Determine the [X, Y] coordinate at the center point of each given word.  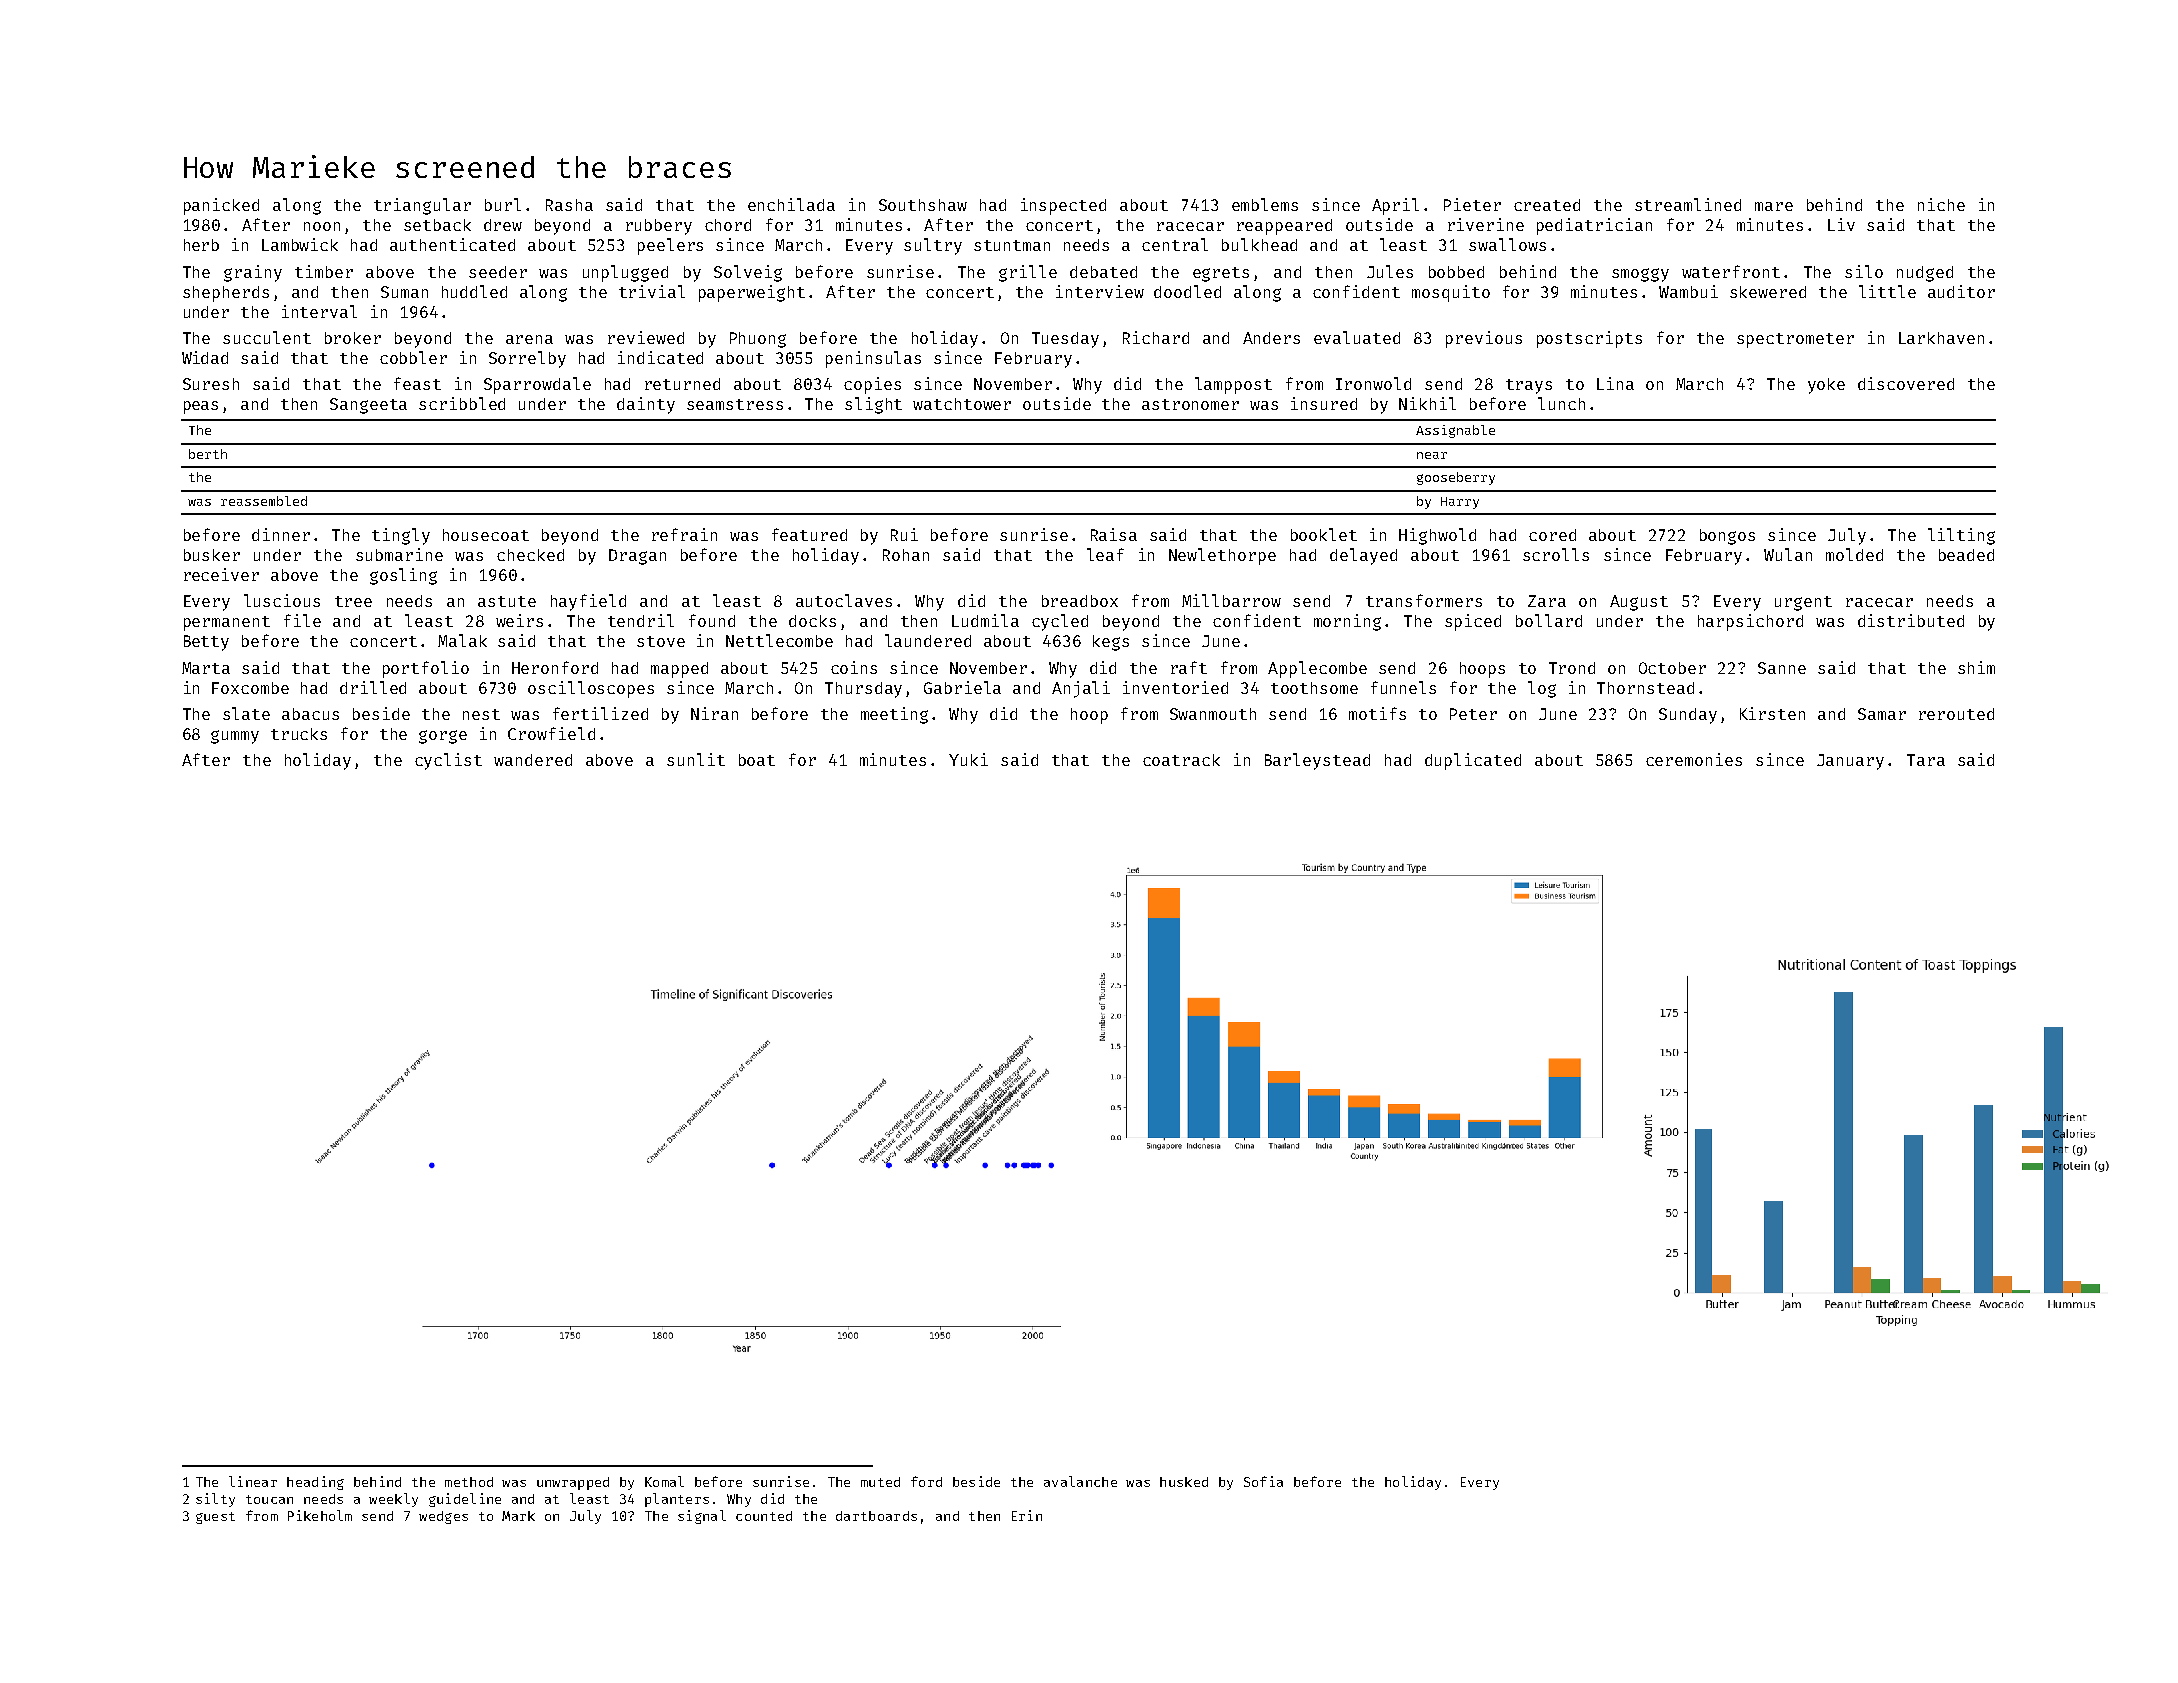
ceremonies [1694, 759]
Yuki [968, 759]
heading [315, 1483]
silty [215, 1500]
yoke [1826, 386]
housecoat [486, 535]
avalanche [1080, 1481]
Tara [1926, 760]
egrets [1221, 274]
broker [353, 338]
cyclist [448, 761]
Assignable [1455, 431]
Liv [1841, 224]
